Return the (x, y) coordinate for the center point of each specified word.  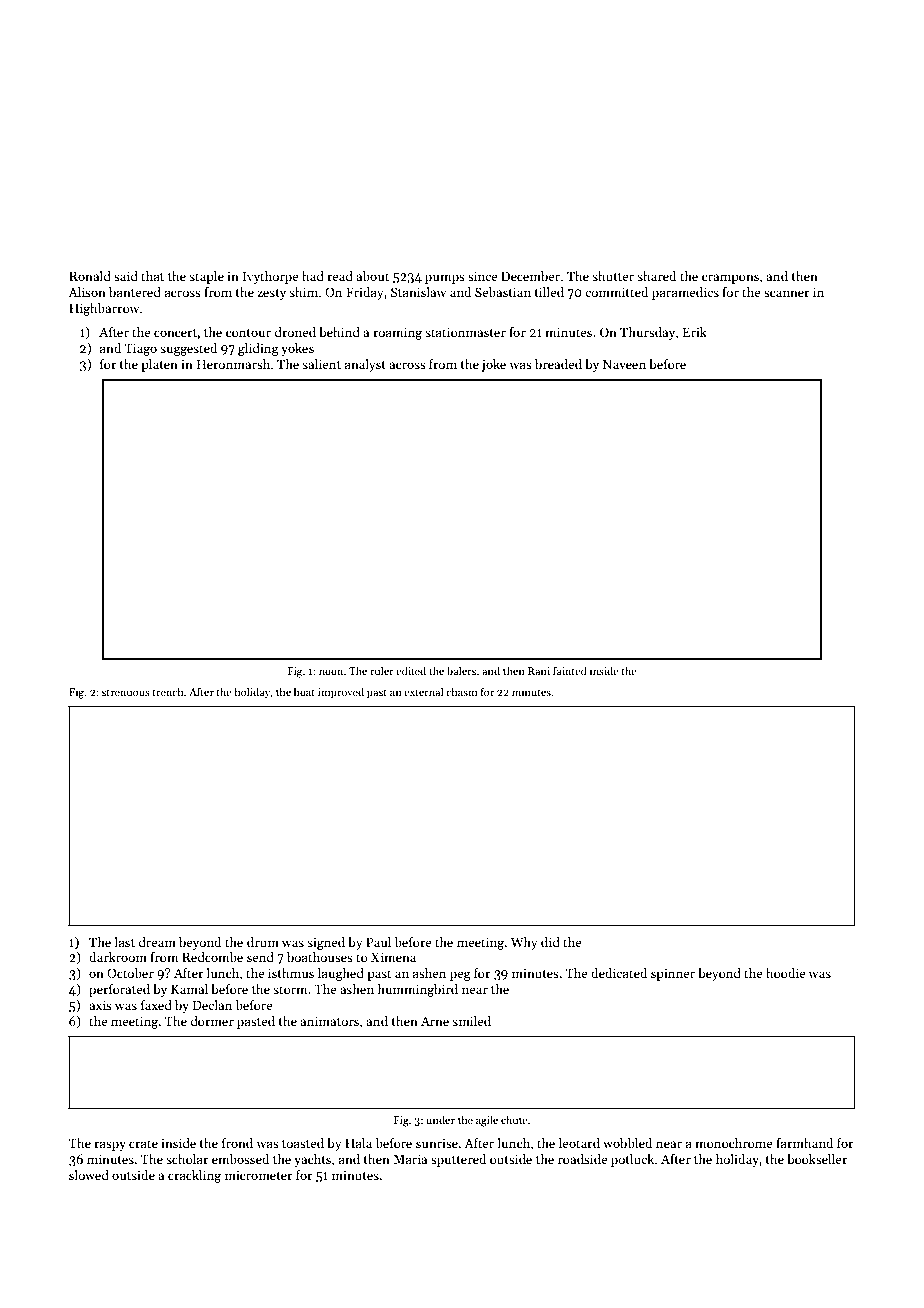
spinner (673, 974)
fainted (570, 670)
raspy (110, 1146)
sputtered (458, 1160)
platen (159, 365)
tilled (549, 292)
